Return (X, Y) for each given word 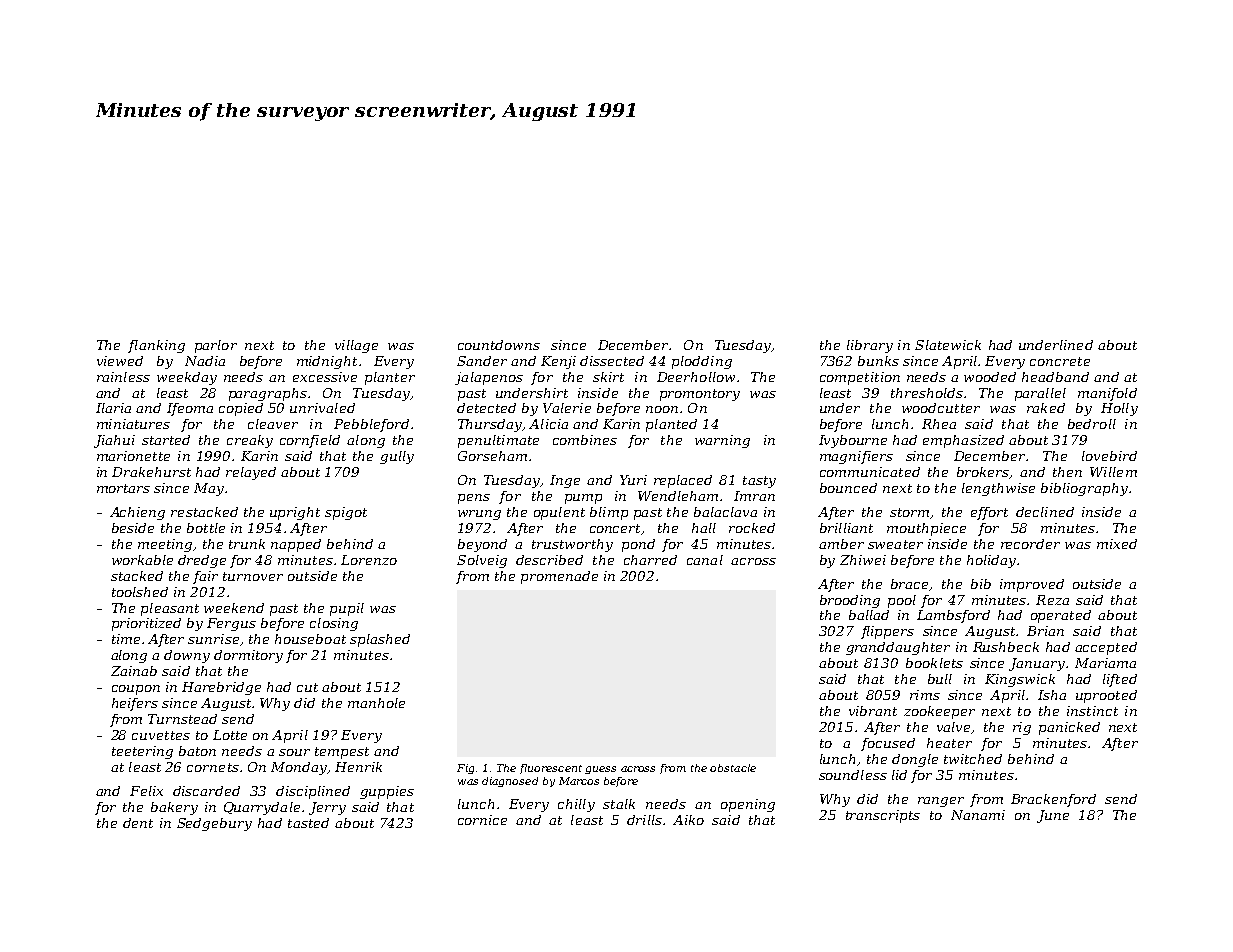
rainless (123, 377)
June (1053, 816)
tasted (308, 823)
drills (644, 820)
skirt (608, 377)
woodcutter (941, 408)
